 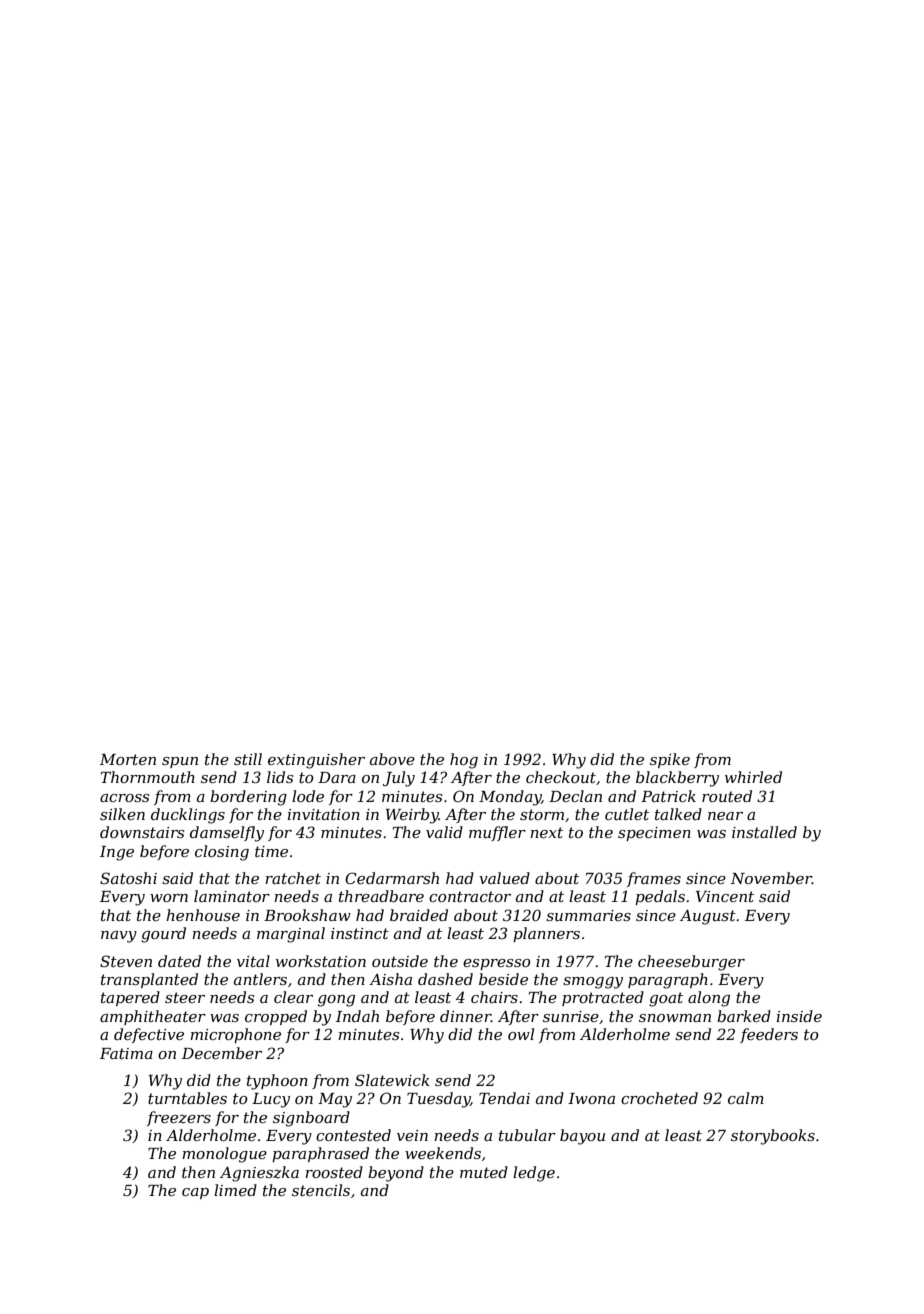 I want to click on Morten, so click(x=128, y=759).
